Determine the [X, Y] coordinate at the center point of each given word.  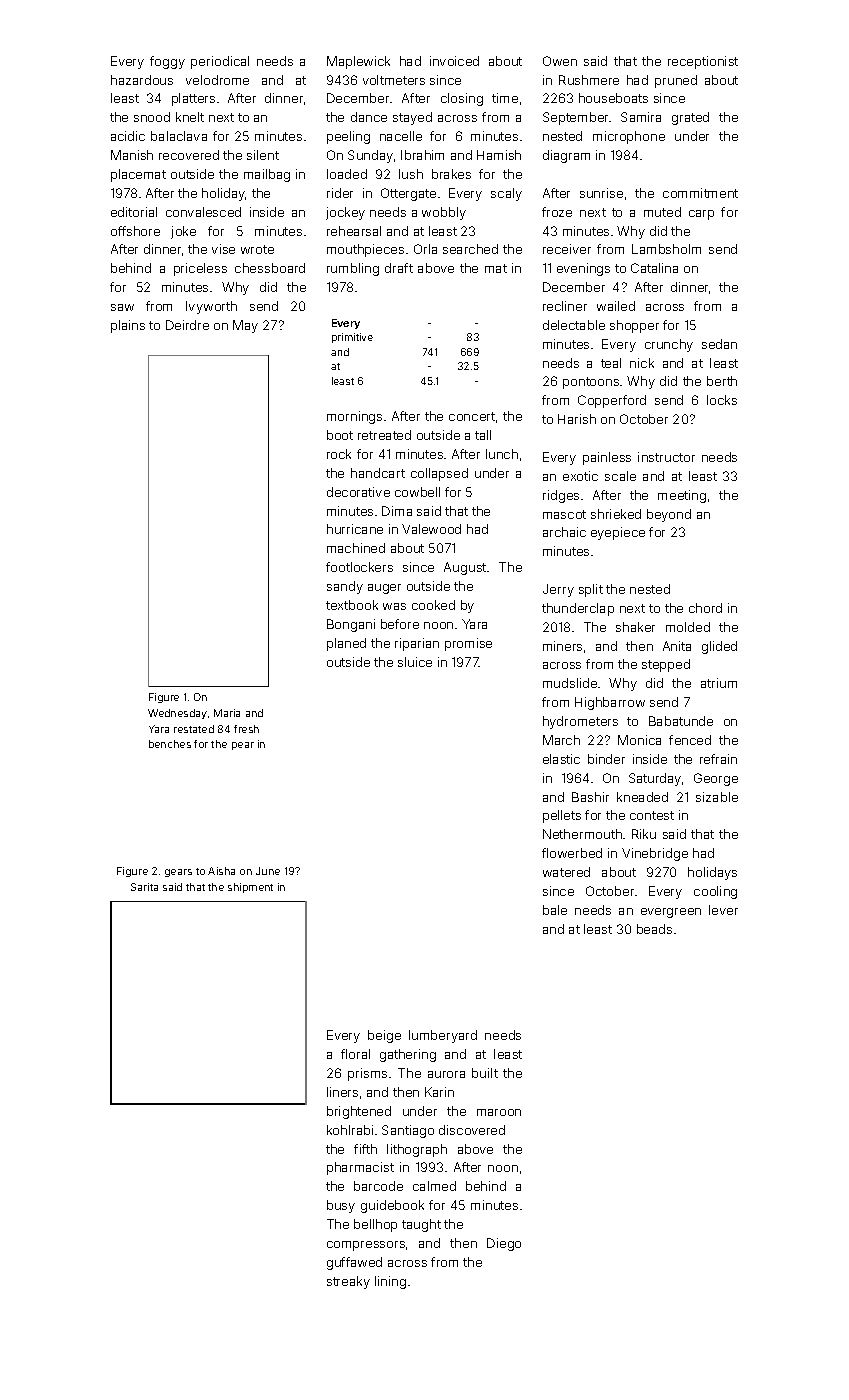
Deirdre [187, 325]
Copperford [612, 401]
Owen [560, 61]
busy [341, 1206]
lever [723, 910]
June [268, 871]
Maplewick [358, 62]
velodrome [217, 80]
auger [384, 589]
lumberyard [443, 1036]
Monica [639, 740]
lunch [502, 454]
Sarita [144, 887]
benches [170, 744]
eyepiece [618, 533]
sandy [345, 587]
